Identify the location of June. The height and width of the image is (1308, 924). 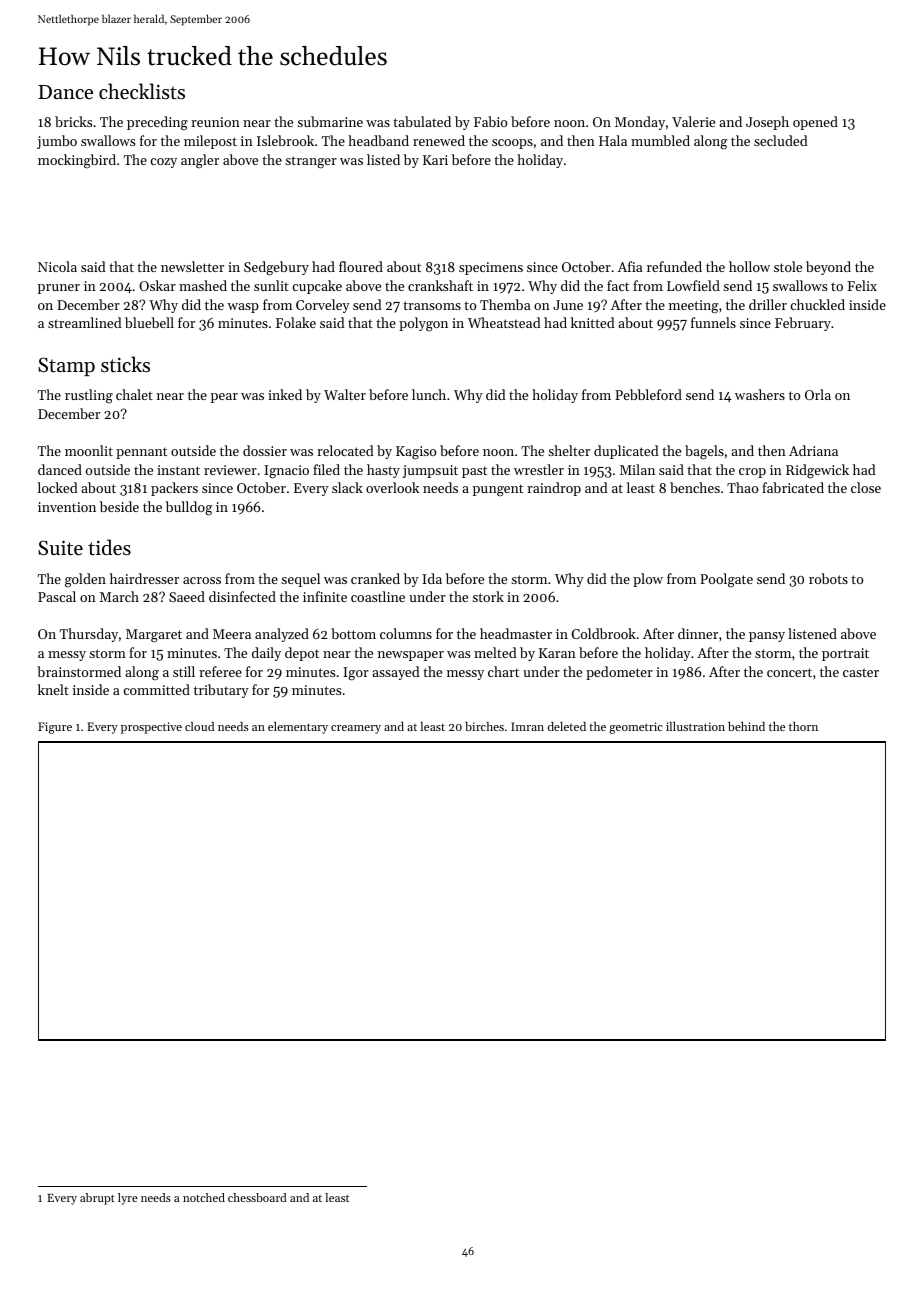
(568, 305).
